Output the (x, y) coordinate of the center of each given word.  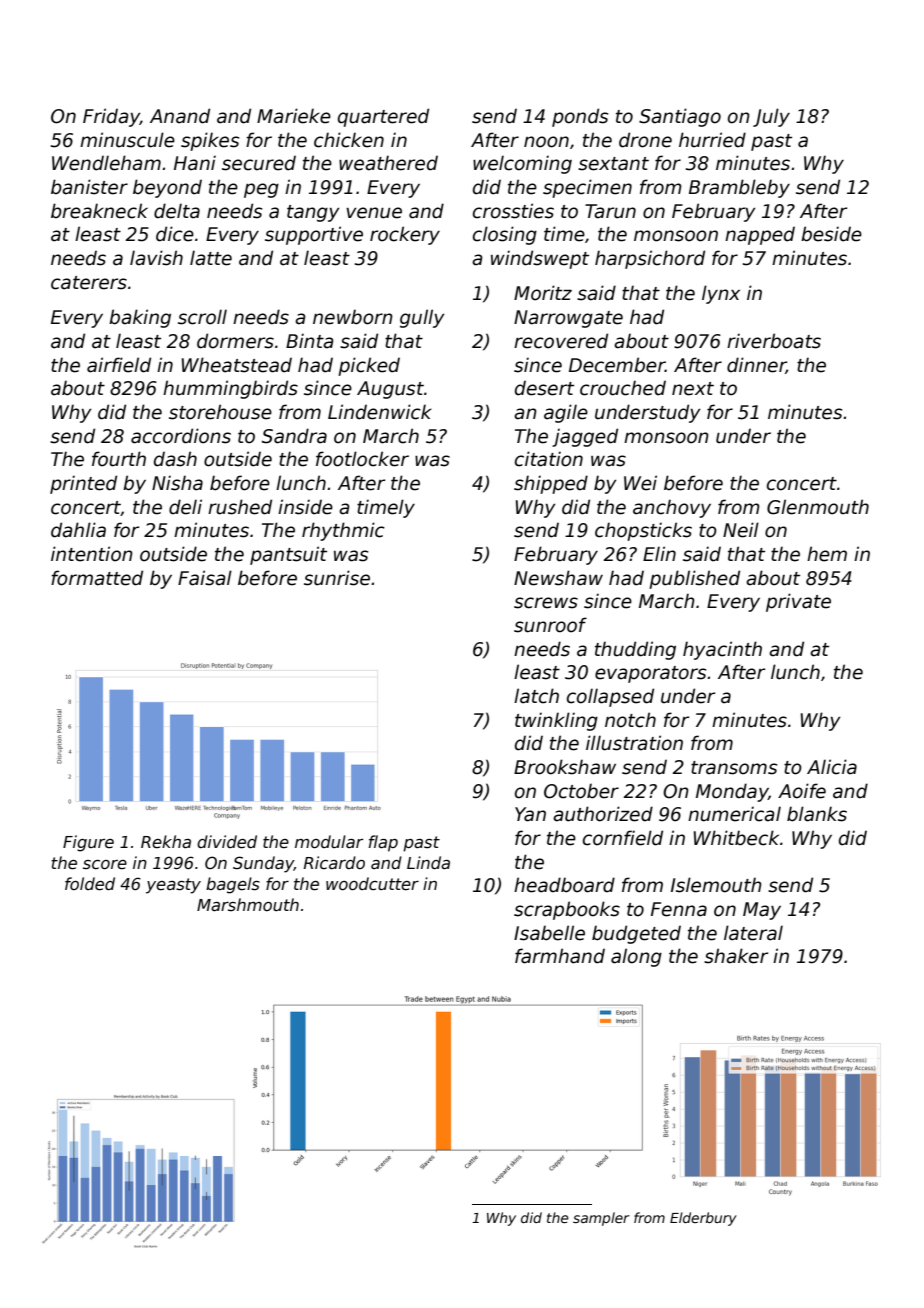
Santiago (680, 117)
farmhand (560, 956)
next (693, 389)
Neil (741, 530)
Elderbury (703, 1219)
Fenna (679, 909)
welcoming (522, 164)
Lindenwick (380, 412)
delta (177, 211)
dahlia (78, 530)
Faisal (205, 578)
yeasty (173, 886)
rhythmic (343, 531)
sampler (601, 1219)
